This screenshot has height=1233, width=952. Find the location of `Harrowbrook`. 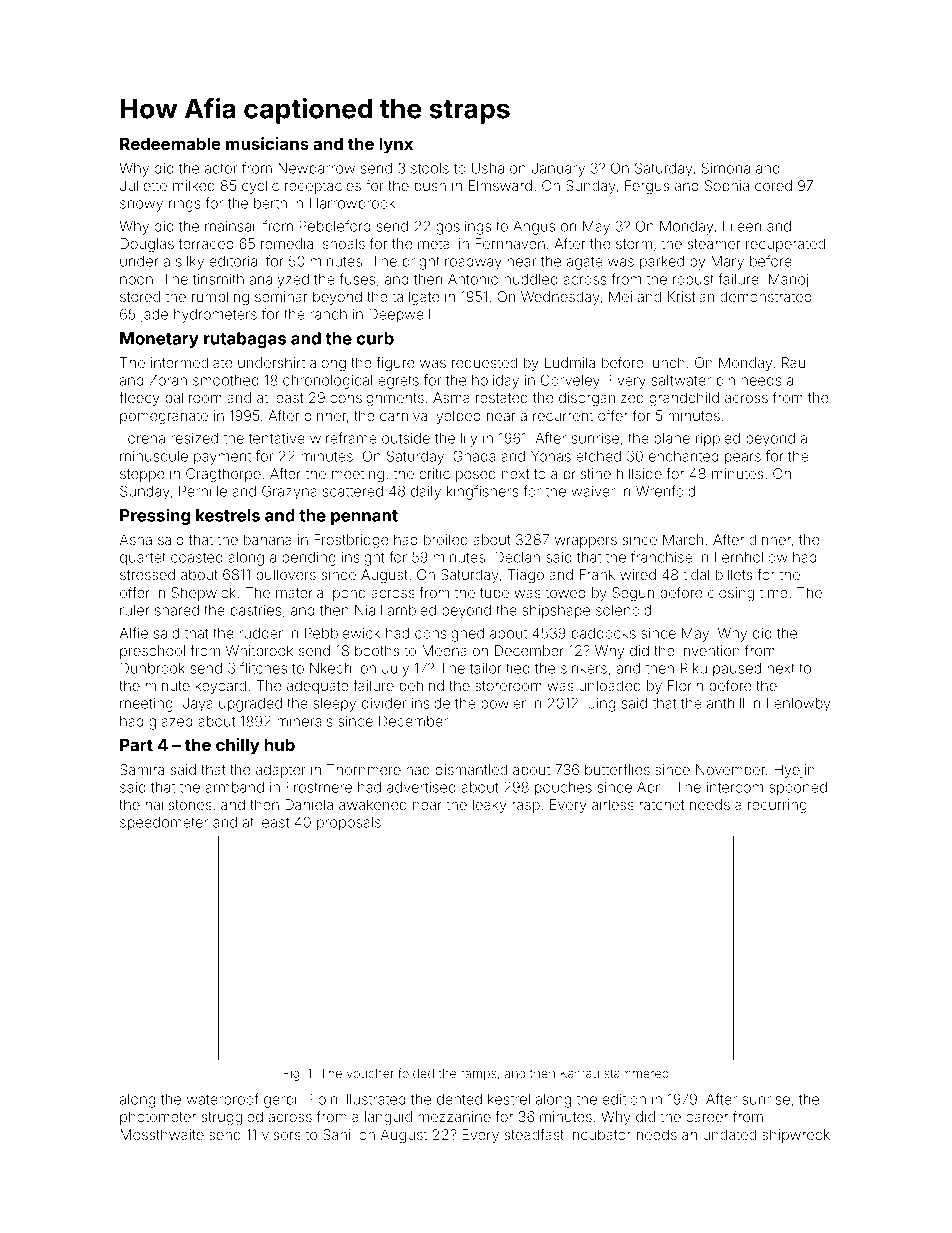

Harrowbrook is located at coordinates (352, 203).
